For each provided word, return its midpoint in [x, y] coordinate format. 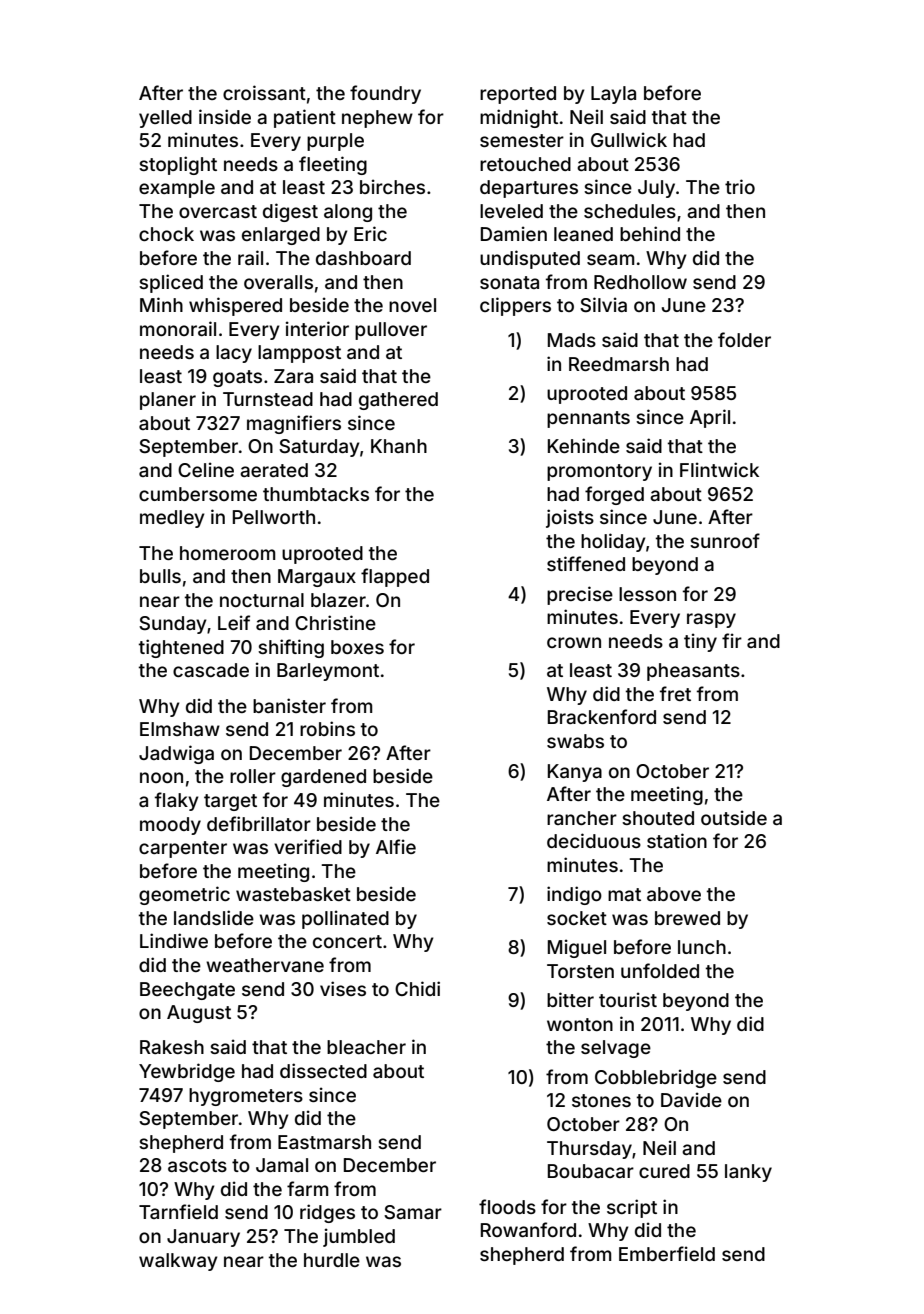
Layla [613, 95]
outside [734, 817]
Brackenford [602, 716]
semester [522, 140]
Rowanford [528, 1229]
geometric [184, 895]
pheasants [693, 672]
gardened [323, 778]
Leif [234, 622]
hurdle [332, 1260]
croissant [264, 92]
